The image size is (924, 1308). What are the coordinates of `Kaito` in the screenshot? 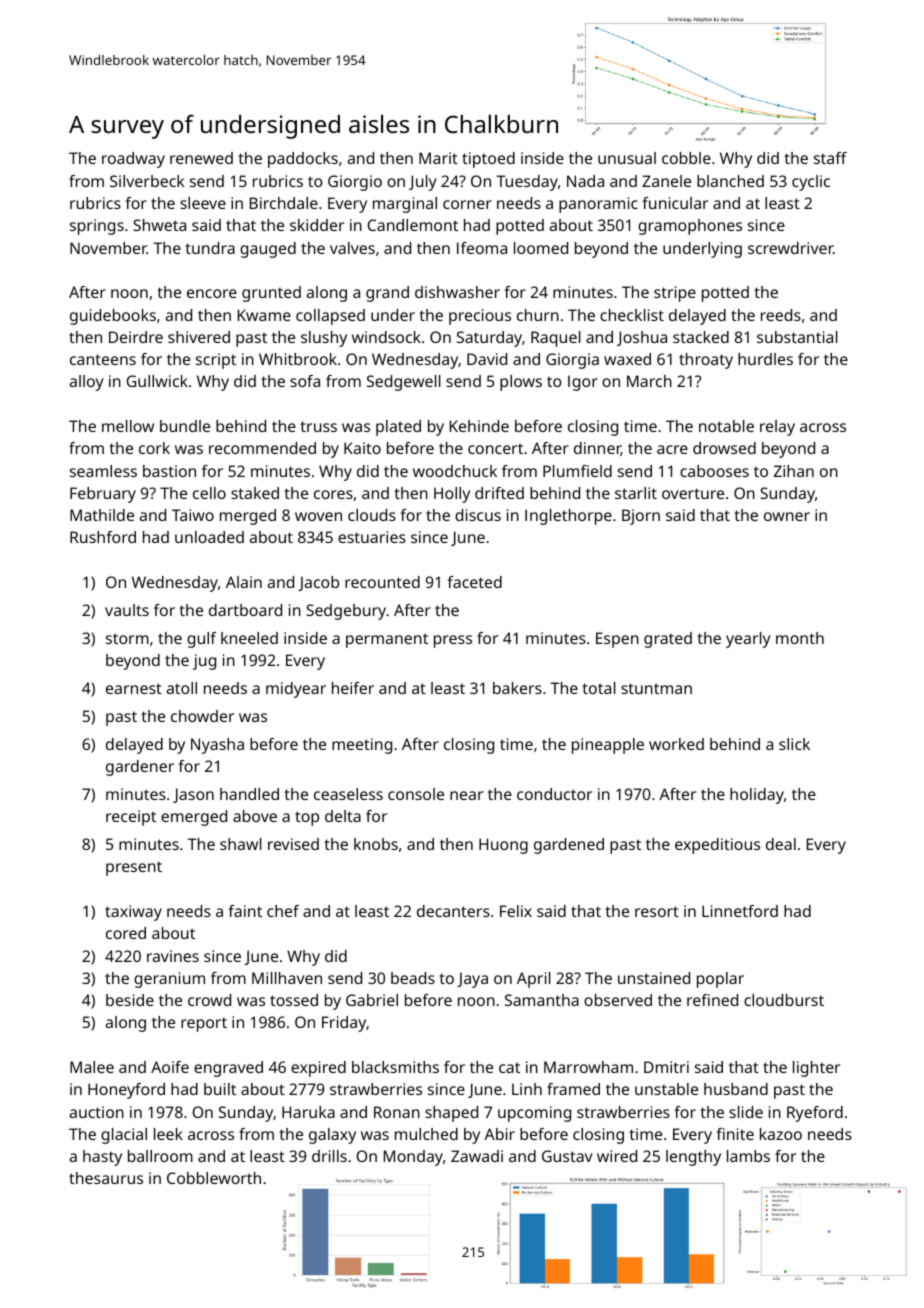 It's located at (362, 448).
